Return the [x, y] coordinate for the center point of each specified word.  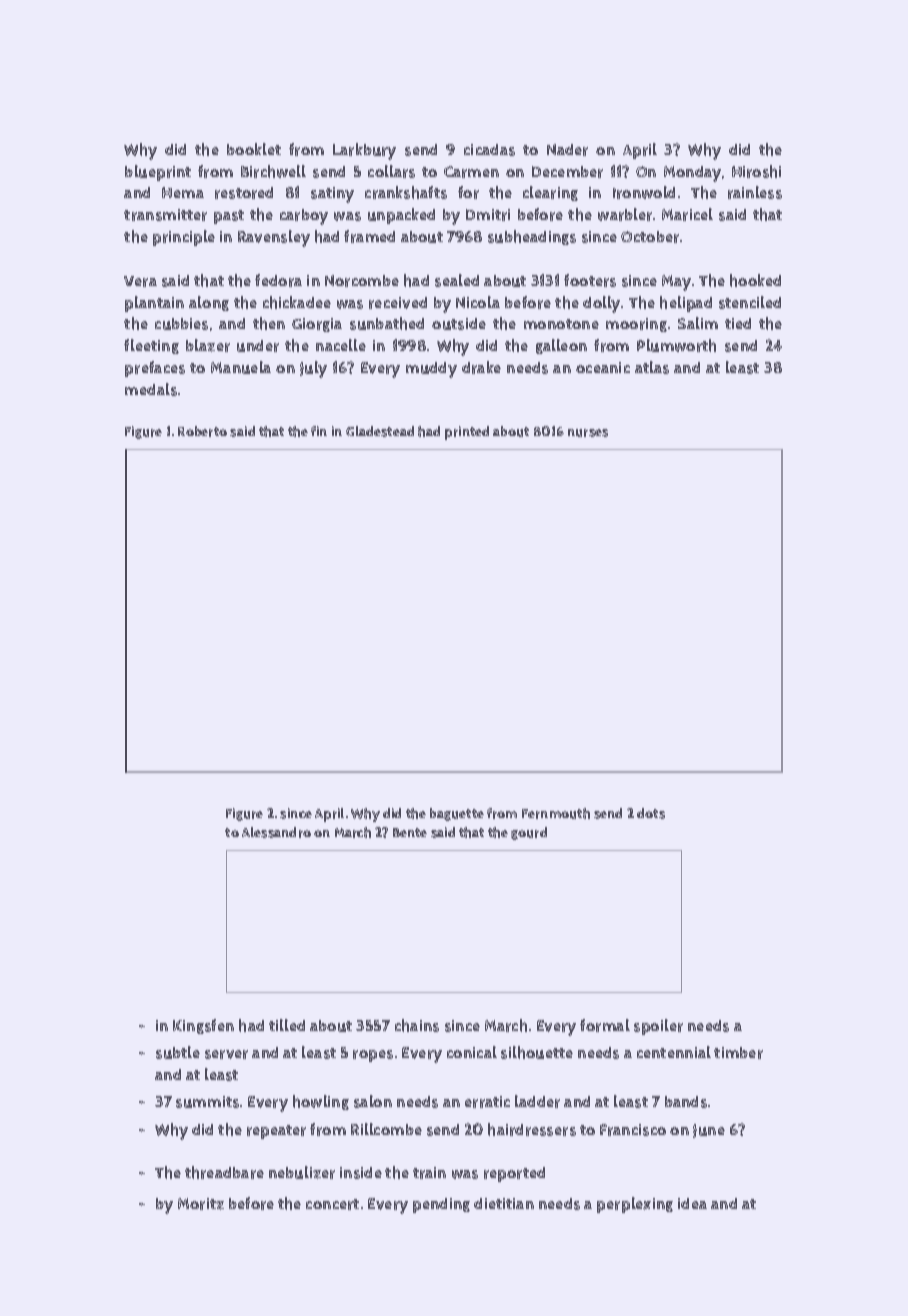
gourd [529, 833]
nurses [588, 433]
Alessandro [276, 832]
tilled [287, 1025]
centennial [674, 1052]
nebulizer [302, 1172]
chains [417, 1025]
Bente [410, 832]
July [313, 369]
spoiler [658, 1027]
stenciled [750, 302]
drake [481, 367]
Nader [567, 150]
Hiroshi [756, 171]
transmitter [165, 215]
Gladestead [380, 431]
